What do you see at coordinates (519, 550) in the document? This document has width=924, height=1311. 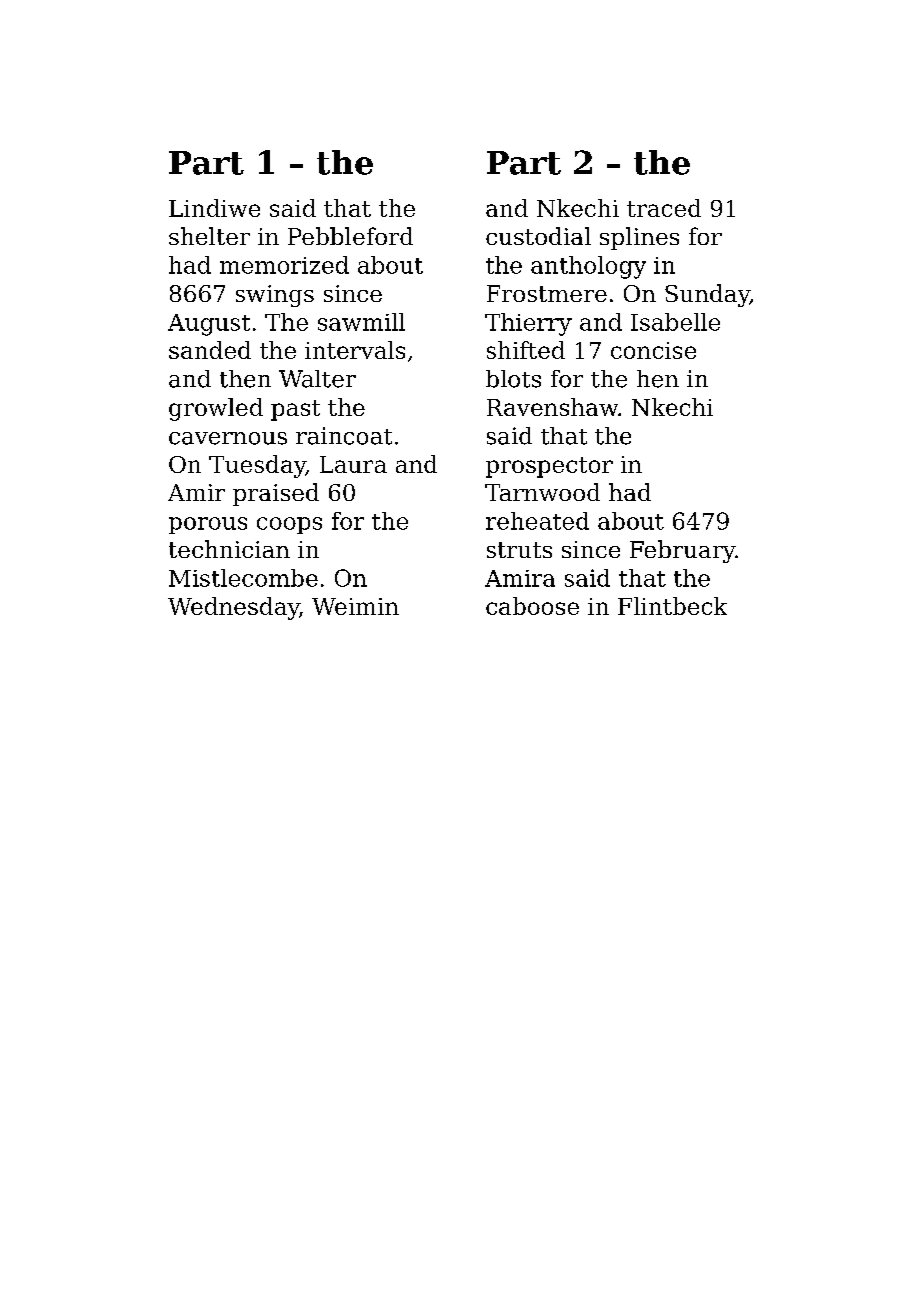 I see `struts` at bounding box center [519, 550].
